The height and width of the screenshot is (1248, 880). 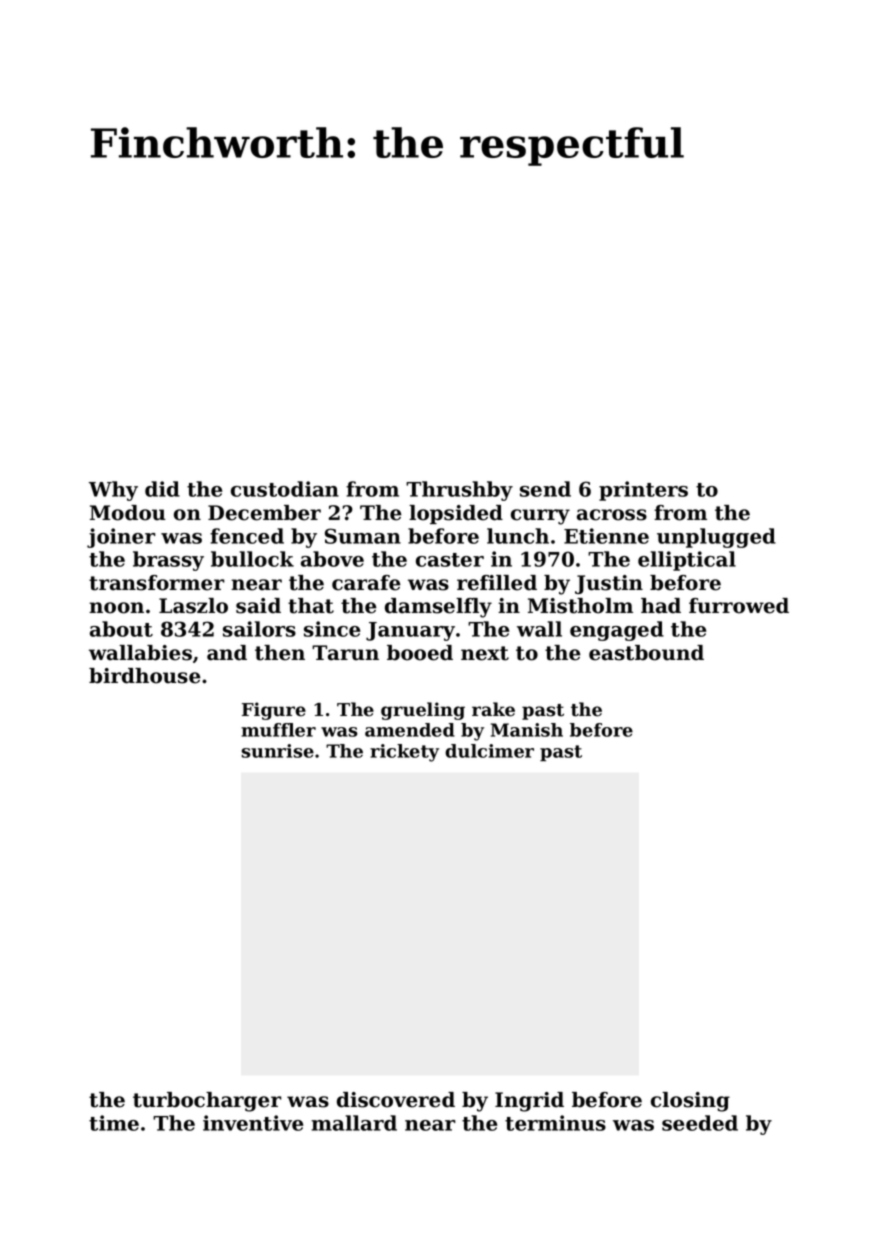 What do you see at coordinates (450, 560) in the screenshot?
I see `caster` at bounding box center [450, 560].
